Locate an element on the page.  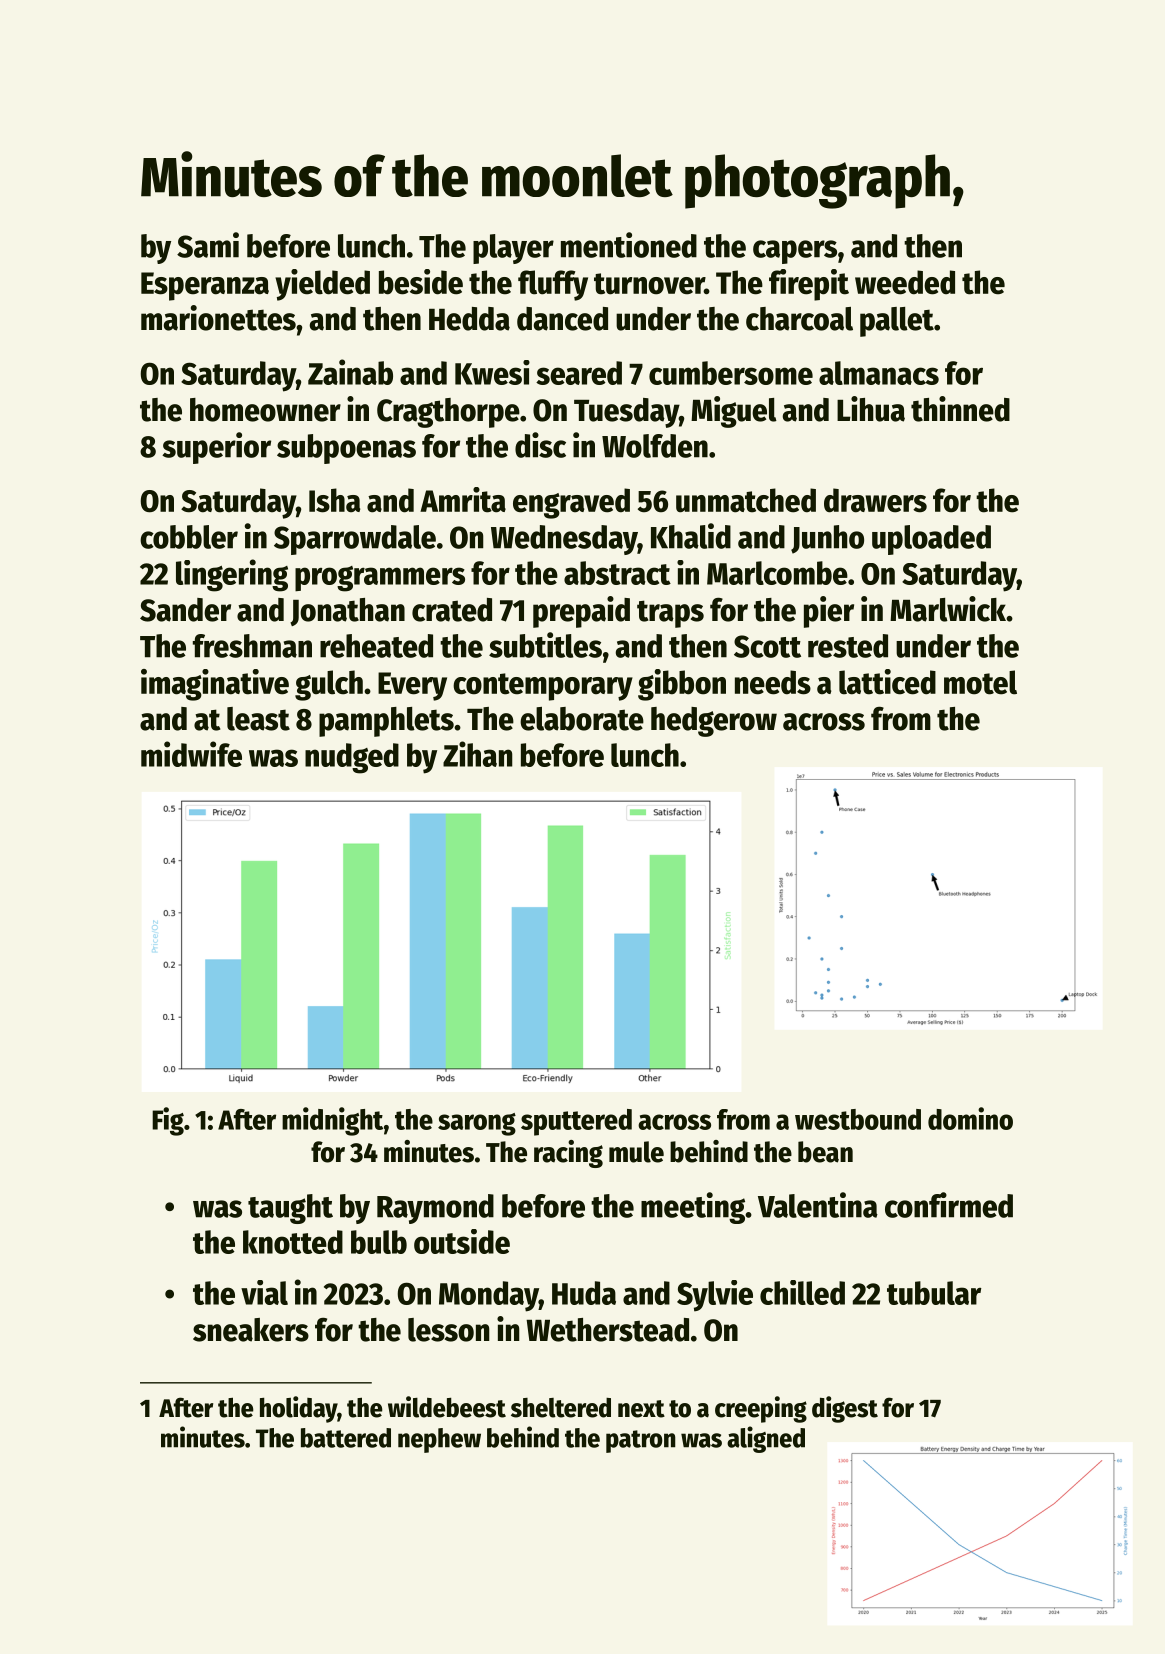
midnight is located at coordinates (332, 1121).
